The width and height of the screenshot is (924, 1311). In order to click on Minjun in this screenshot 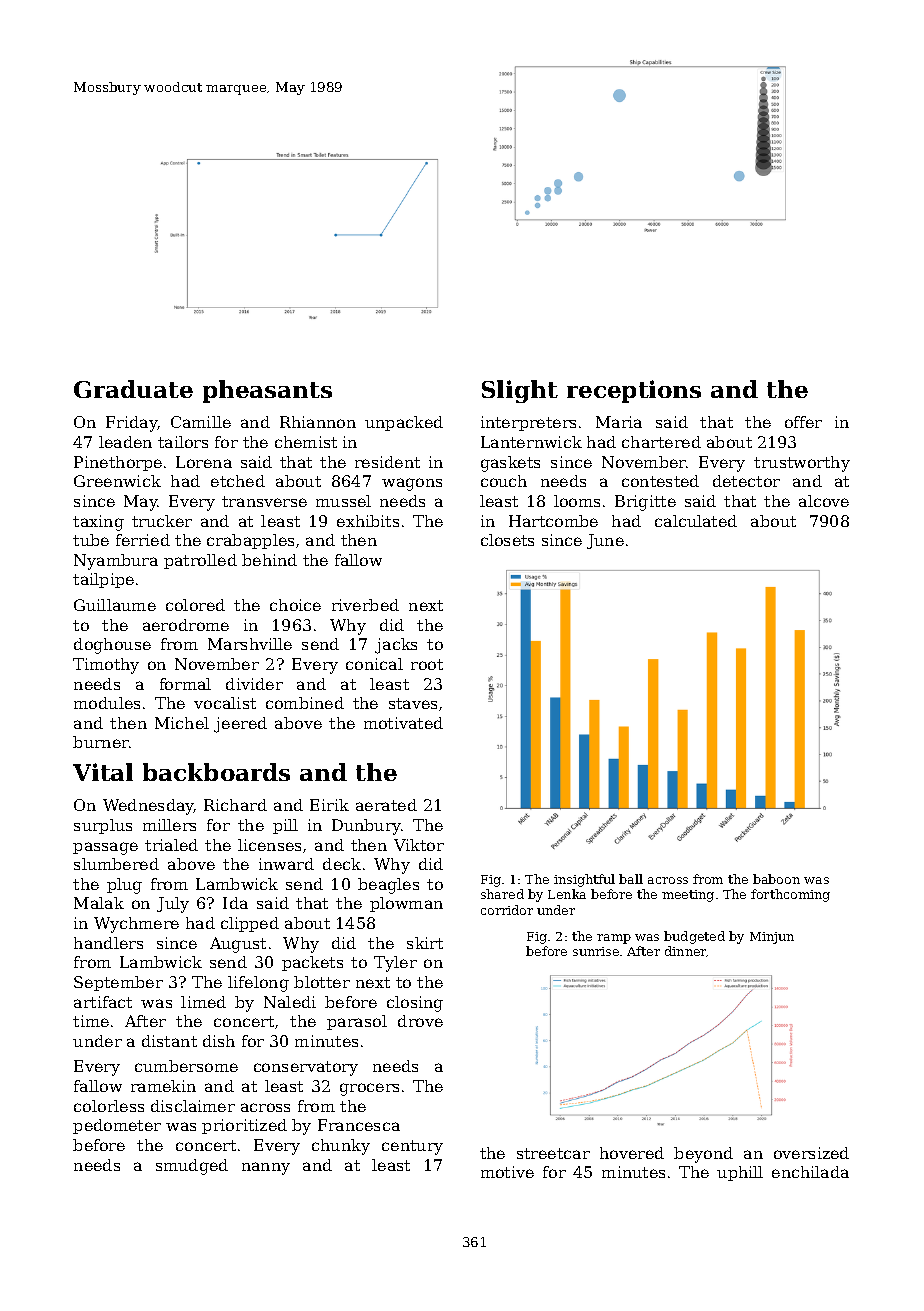, I will do `click(772, 938)`.
